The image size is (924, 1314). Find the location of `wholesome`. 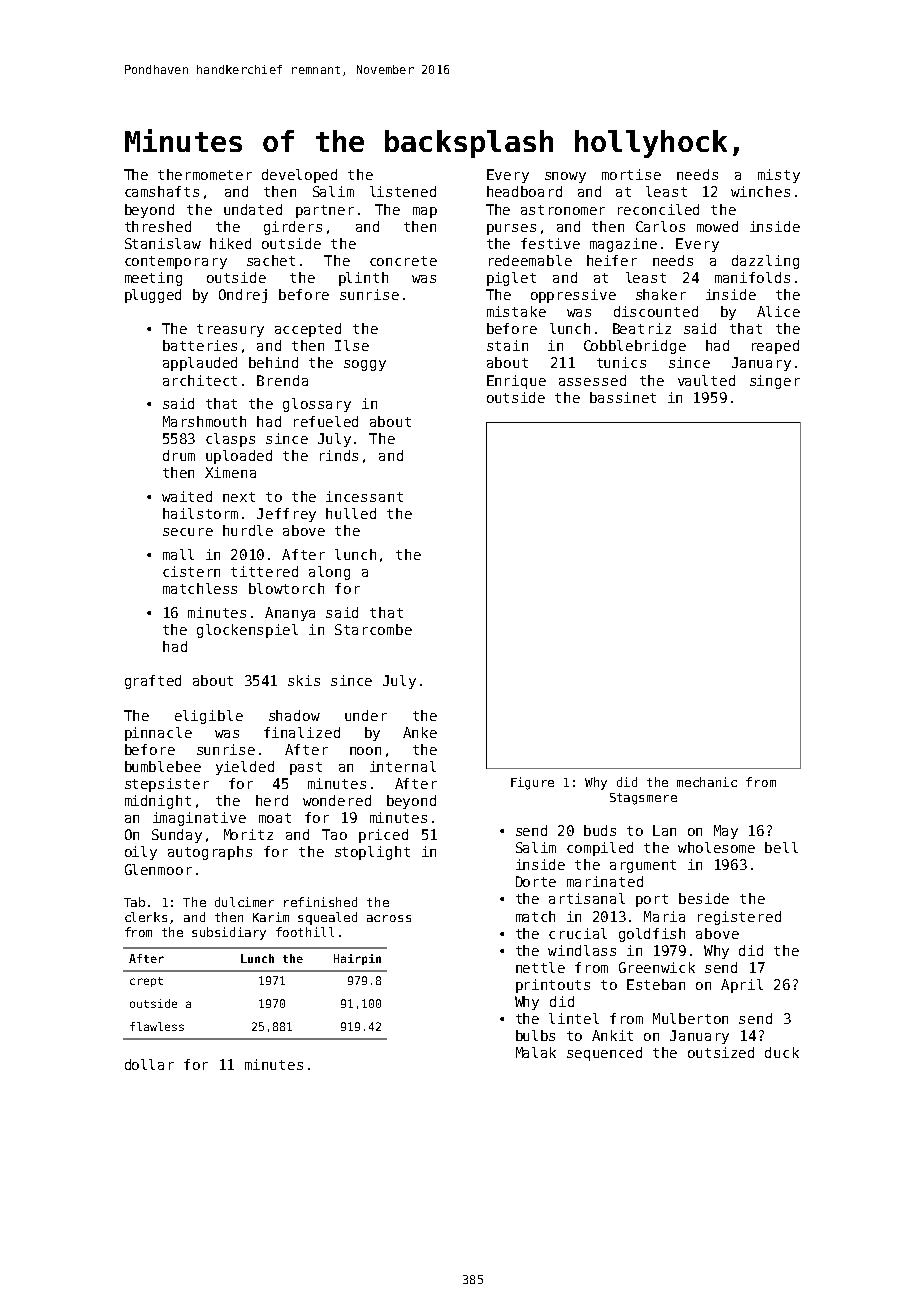

wholesome is located at coordinates (716, 847).
